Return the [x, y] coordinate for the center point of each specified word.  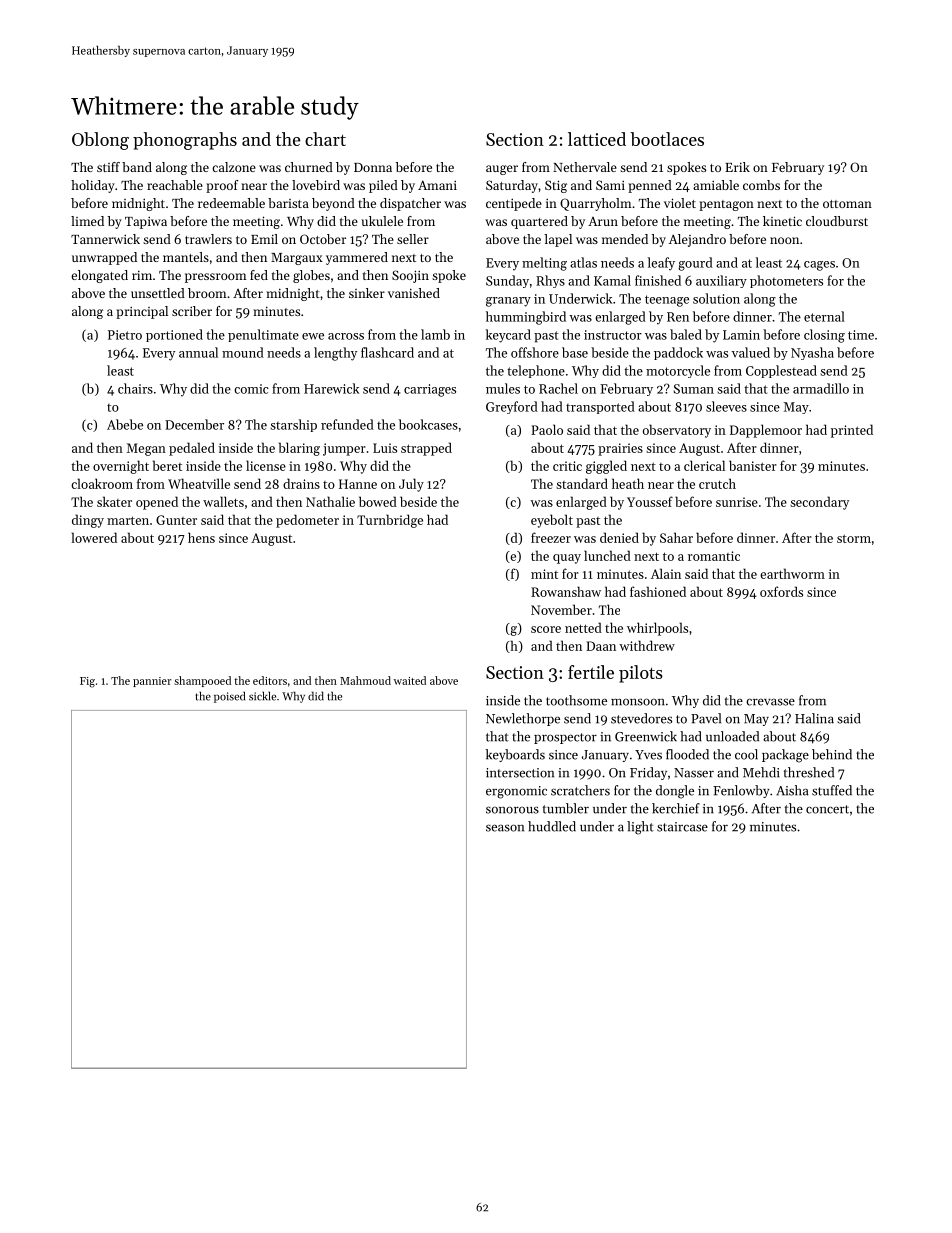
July [411, 485]
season [505, 828]
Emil [264, 239]
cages [819, 266]
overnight [121, 467]
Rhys [550, 281]
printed [852, 431]
